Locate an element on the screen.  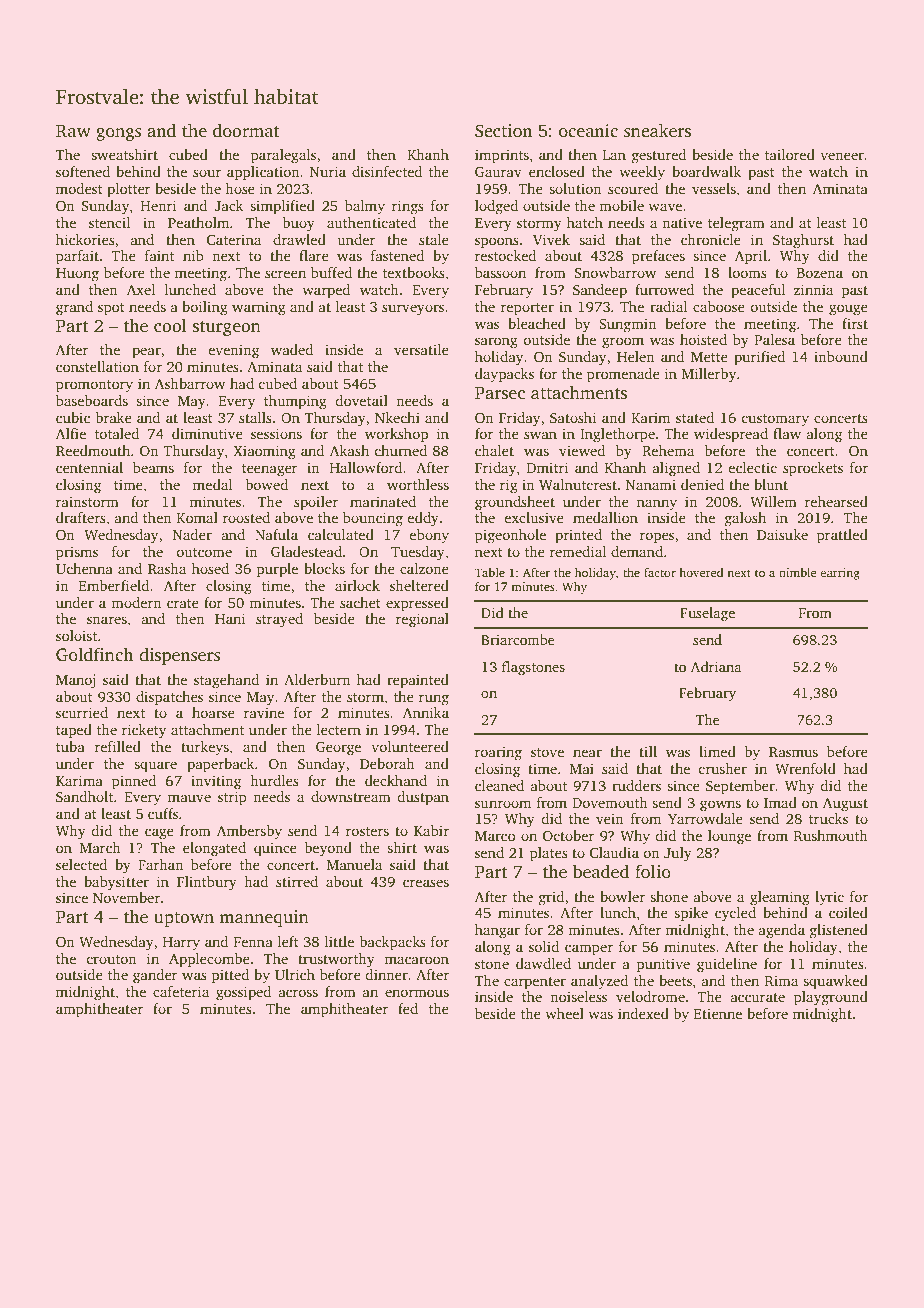
gongs is located at coordinates (119, 134).
